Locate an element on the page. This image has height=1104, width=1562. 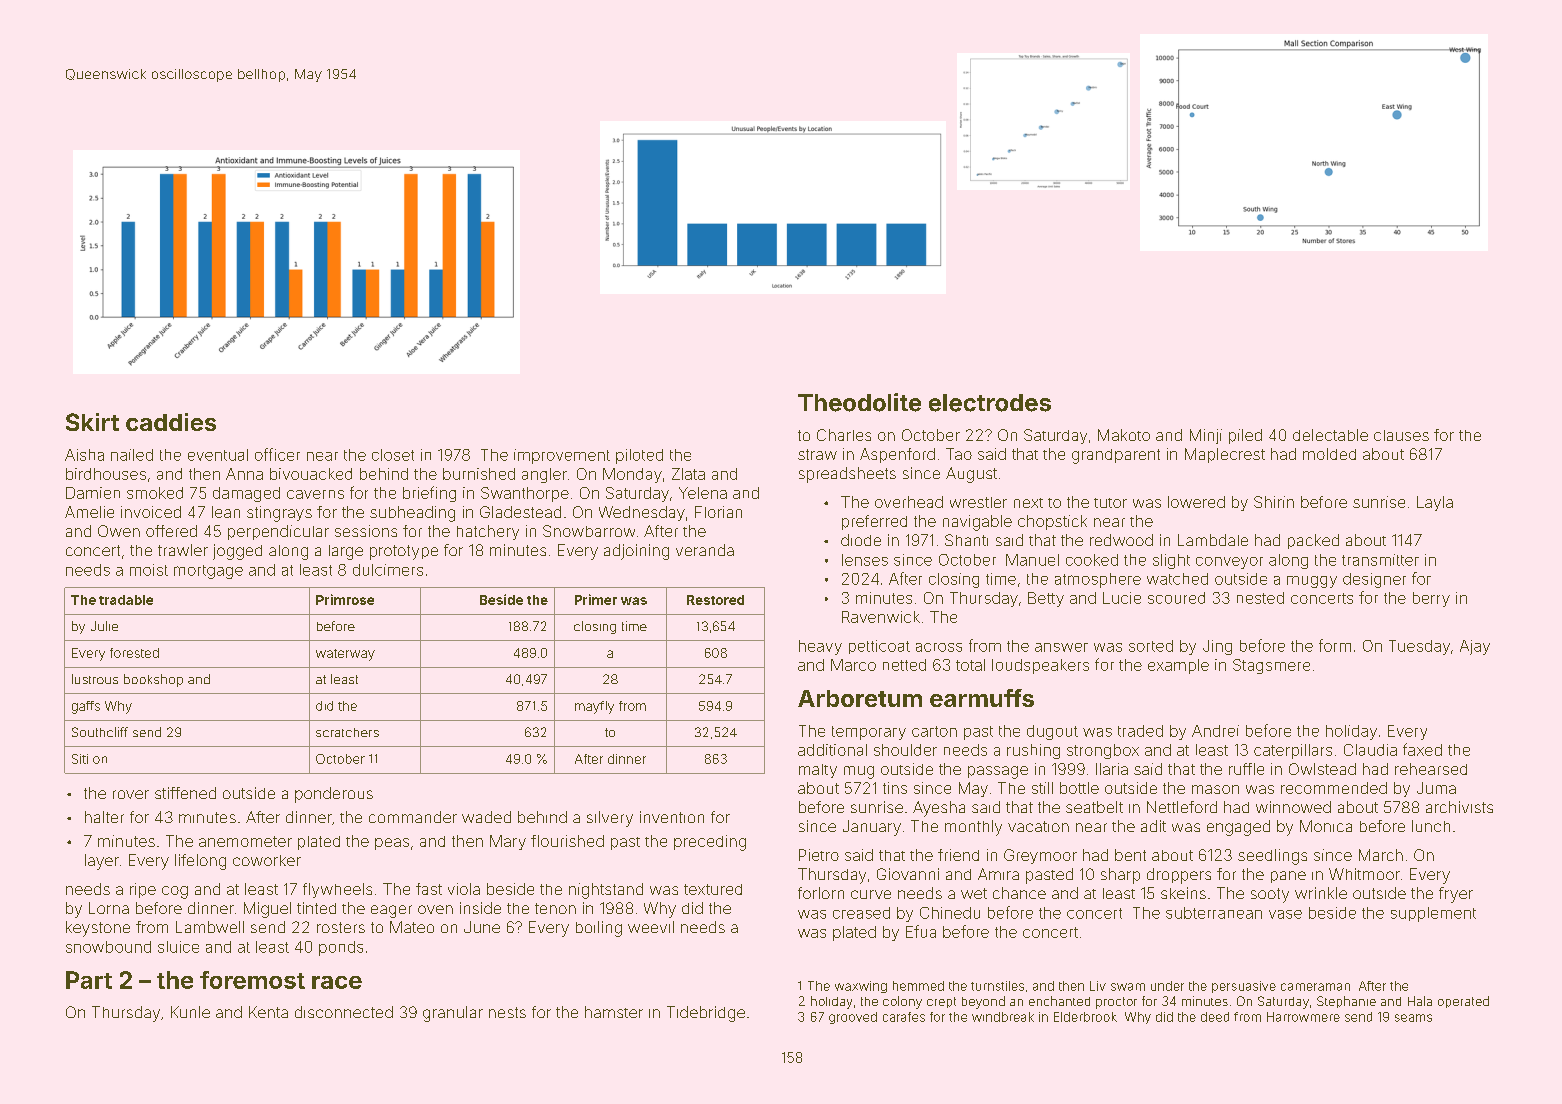
Ajay is located at coordinates (1475, 647).
